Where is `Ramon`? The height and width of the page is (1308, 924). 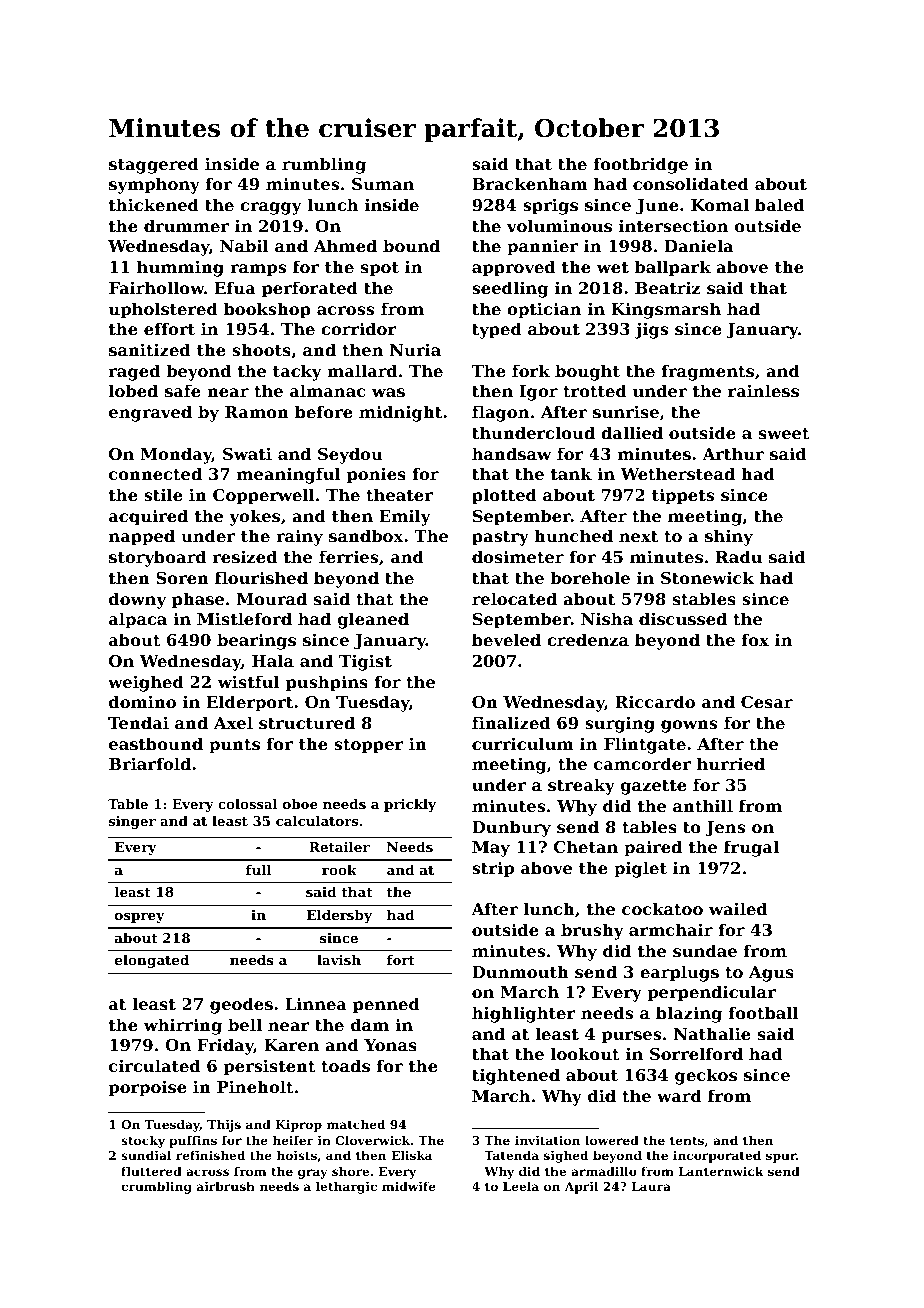
Ramon is located at coordinates (257, 412).
